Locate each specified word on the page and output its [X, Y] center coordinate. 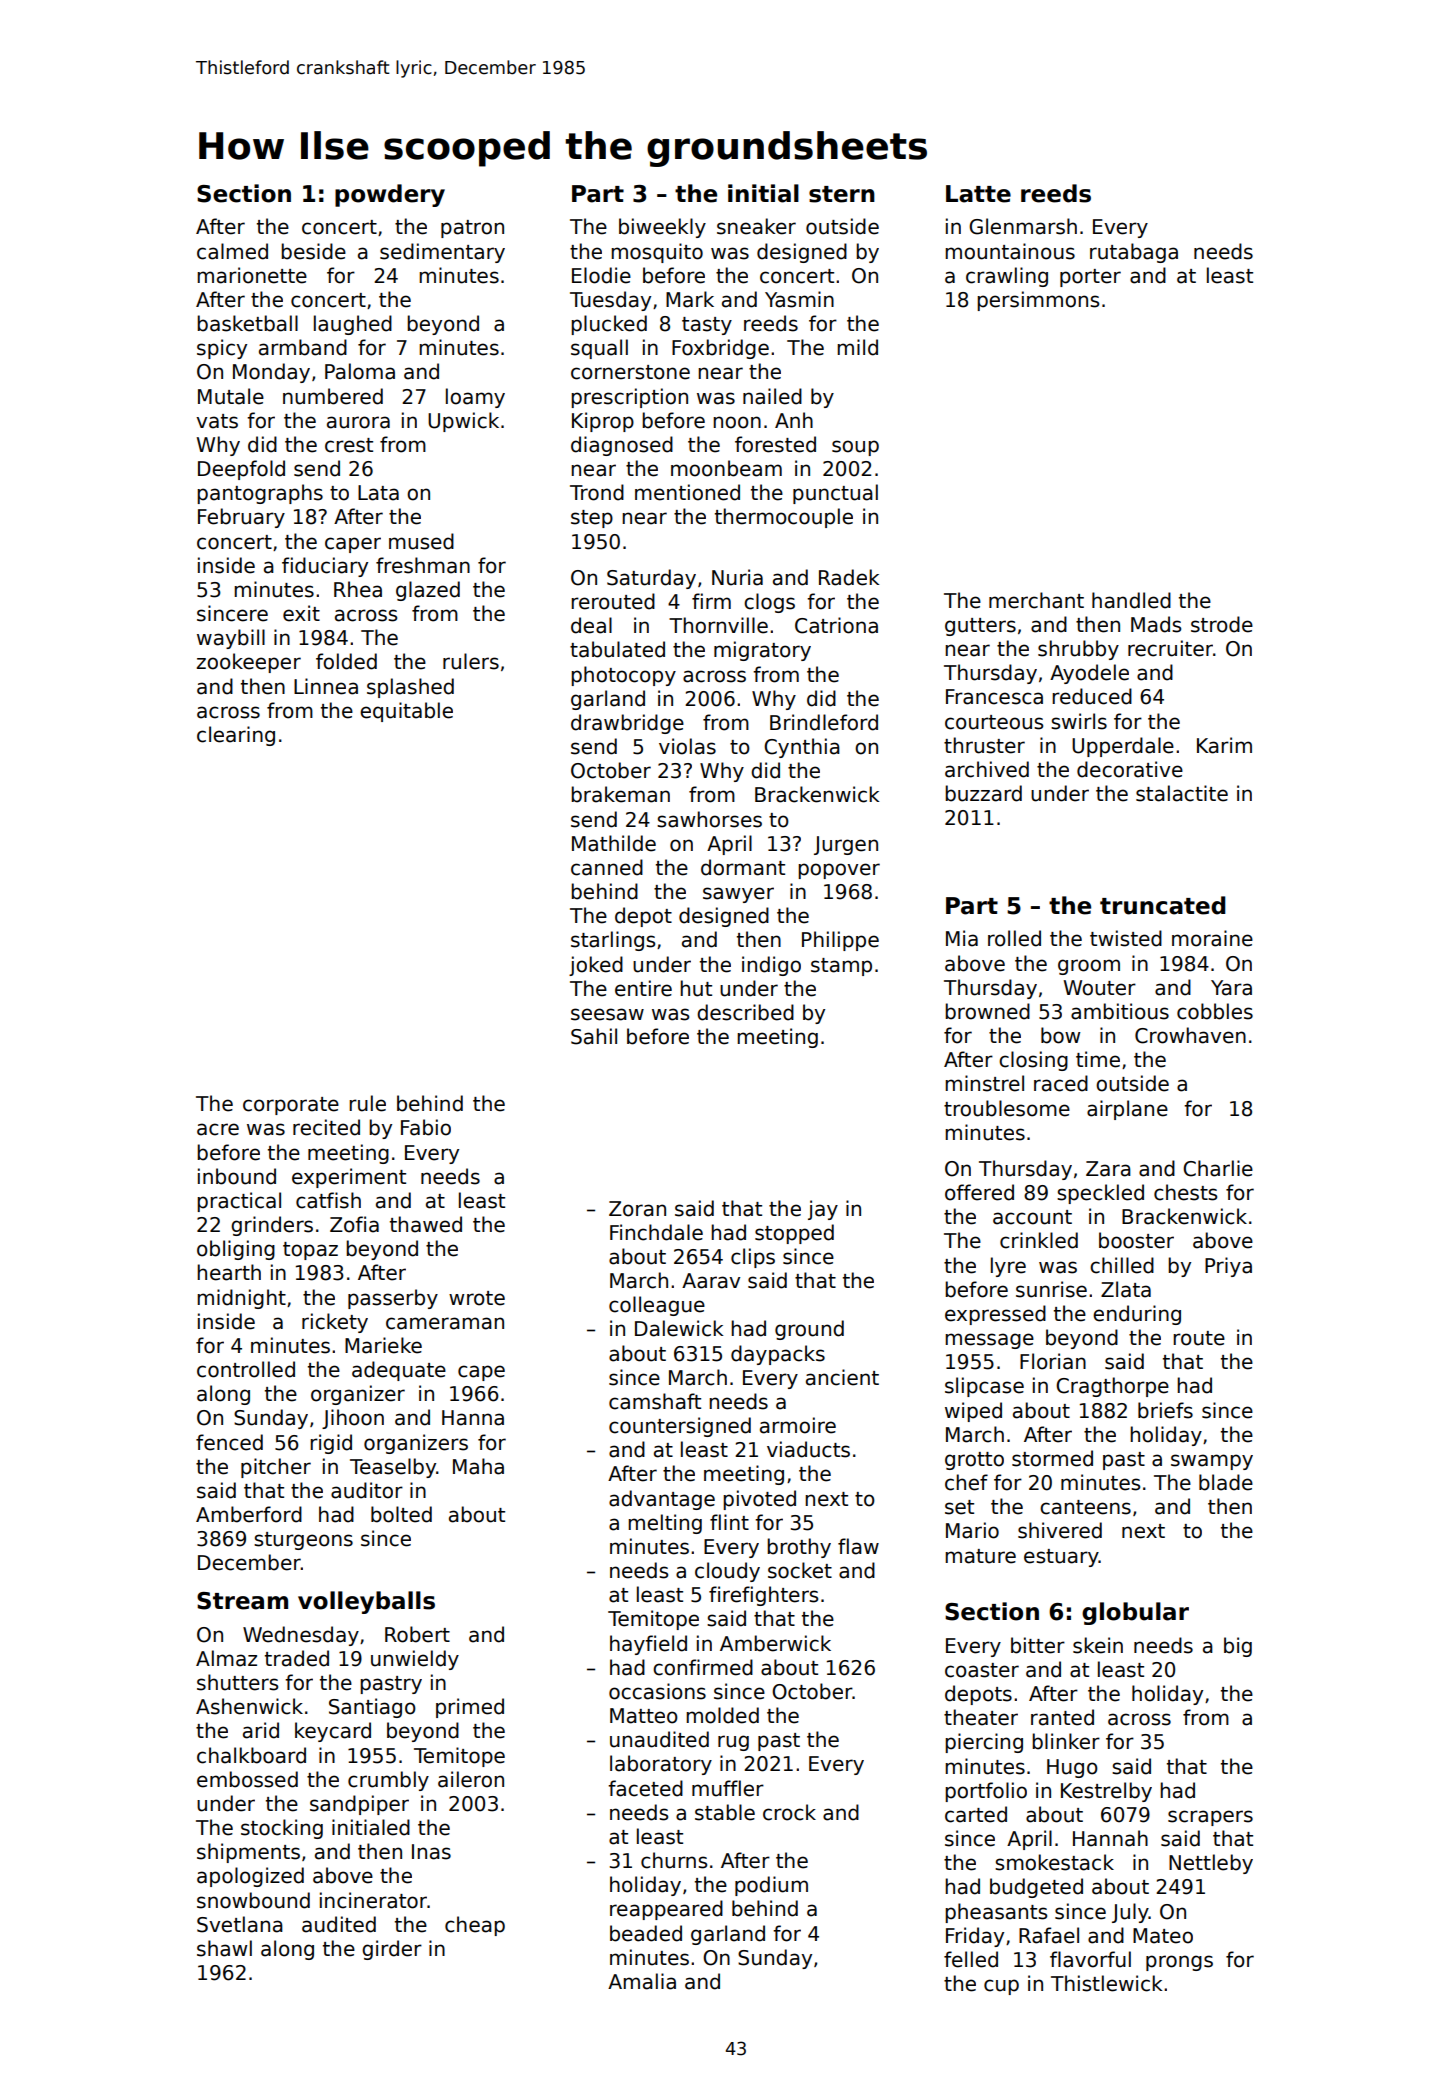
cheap [475, 1926]
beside [313, 251]
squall [599, 349]
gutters [980, 627]
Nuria [737, 577]
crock [789, 1812]
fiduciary [325, 567]
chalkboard [251, 1755]
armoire [798, 1425]
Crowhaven [1190, 1035]
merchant [1036, 600]
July [1130, 1913]
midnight [241, 1299]
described [745, 1012]
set [959, 1507]
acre [218, 1129]
